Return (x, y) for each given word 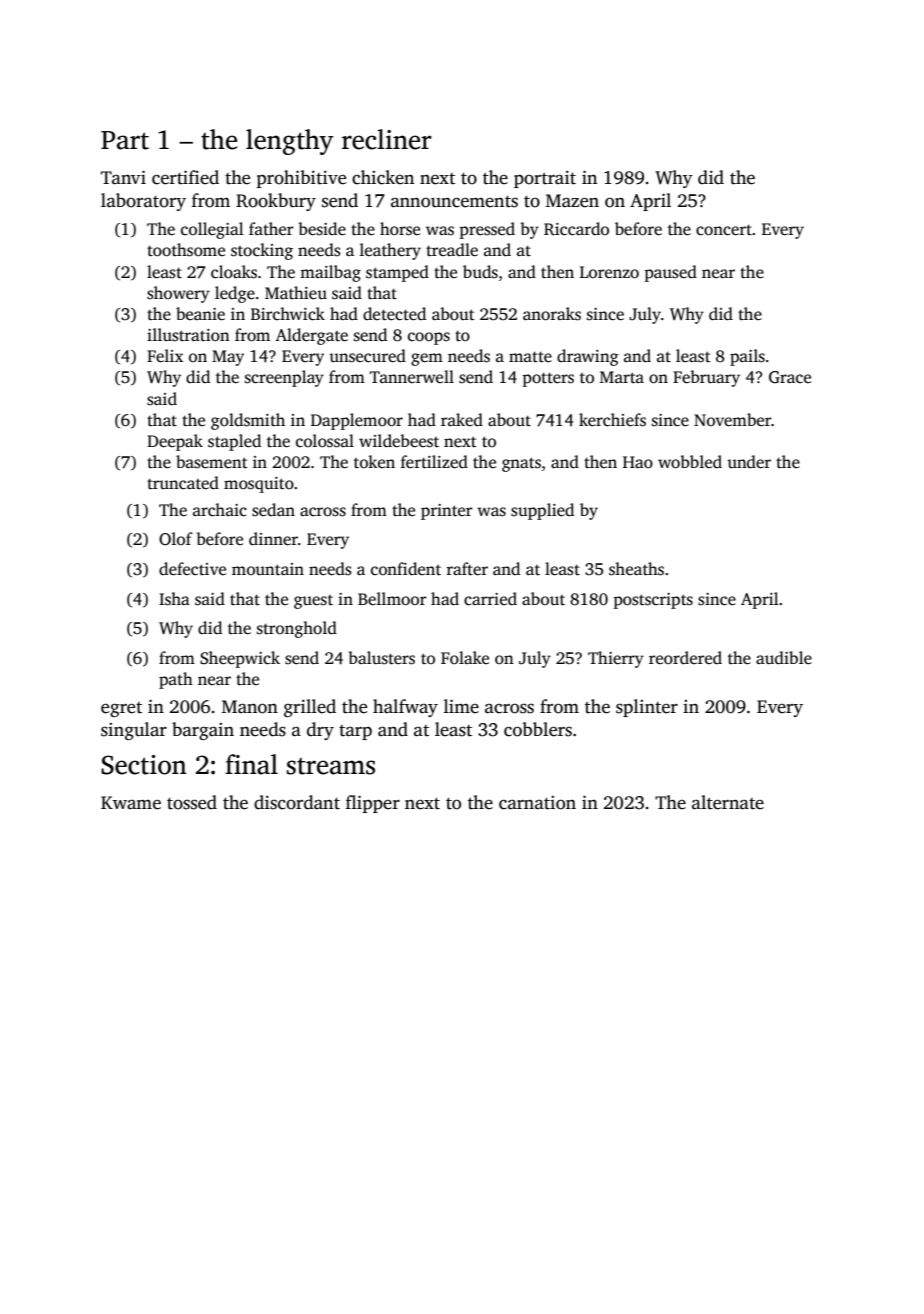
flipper (373, 804)
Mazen (572, 201)
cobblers (538, 729)
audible (784, 658)
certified (185, 177)
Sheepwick (240, 659)
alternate (728, 802)
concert (724, 230)
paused (670, 273)
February (706, 378)
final (251, 764)
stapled (234, 442)
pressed (487, 230)
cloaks (234, 272)
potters (548, 379)
